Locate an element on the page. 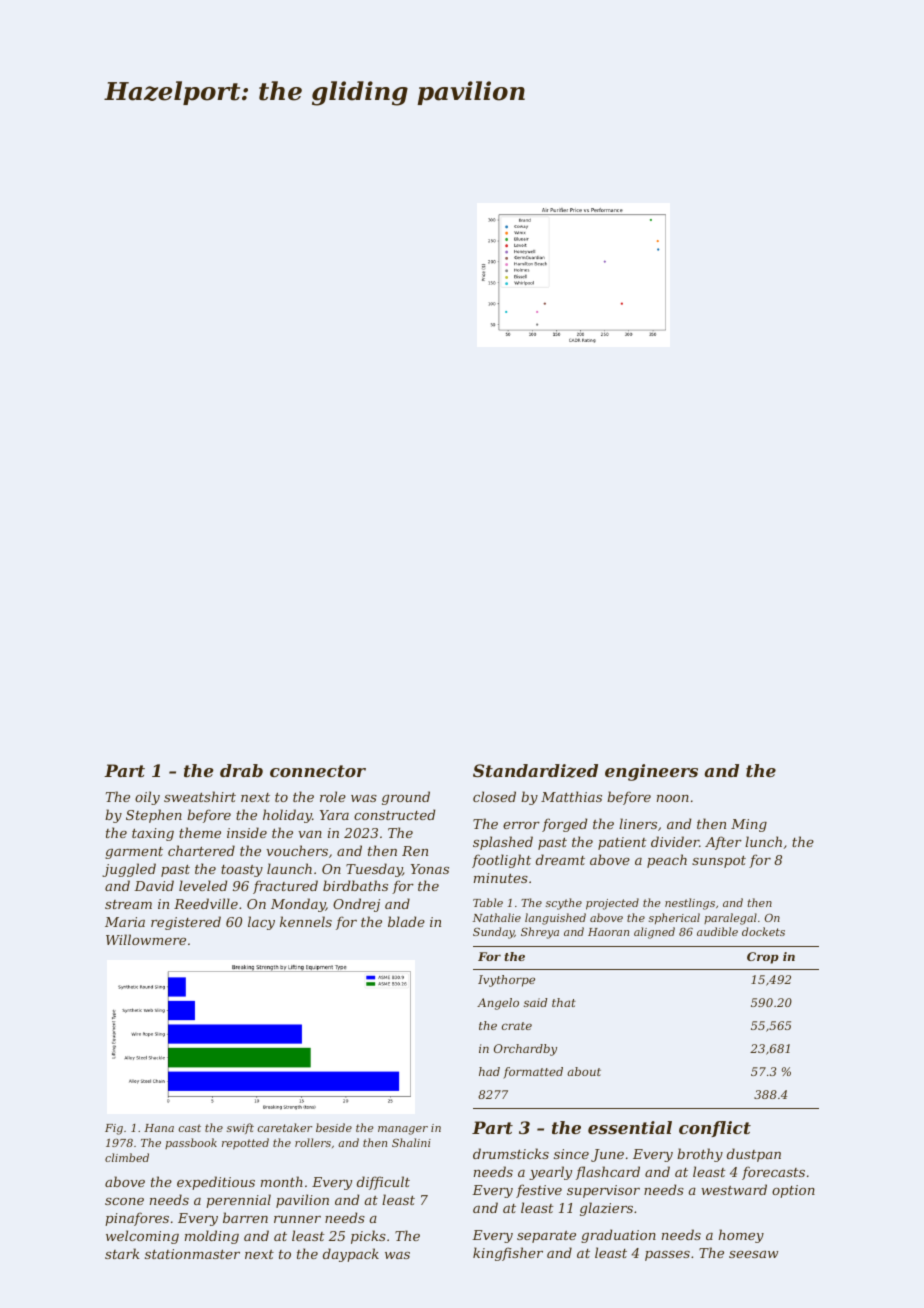 The image size is (924, 1308). Yara is located at coordinates (334, 815).
